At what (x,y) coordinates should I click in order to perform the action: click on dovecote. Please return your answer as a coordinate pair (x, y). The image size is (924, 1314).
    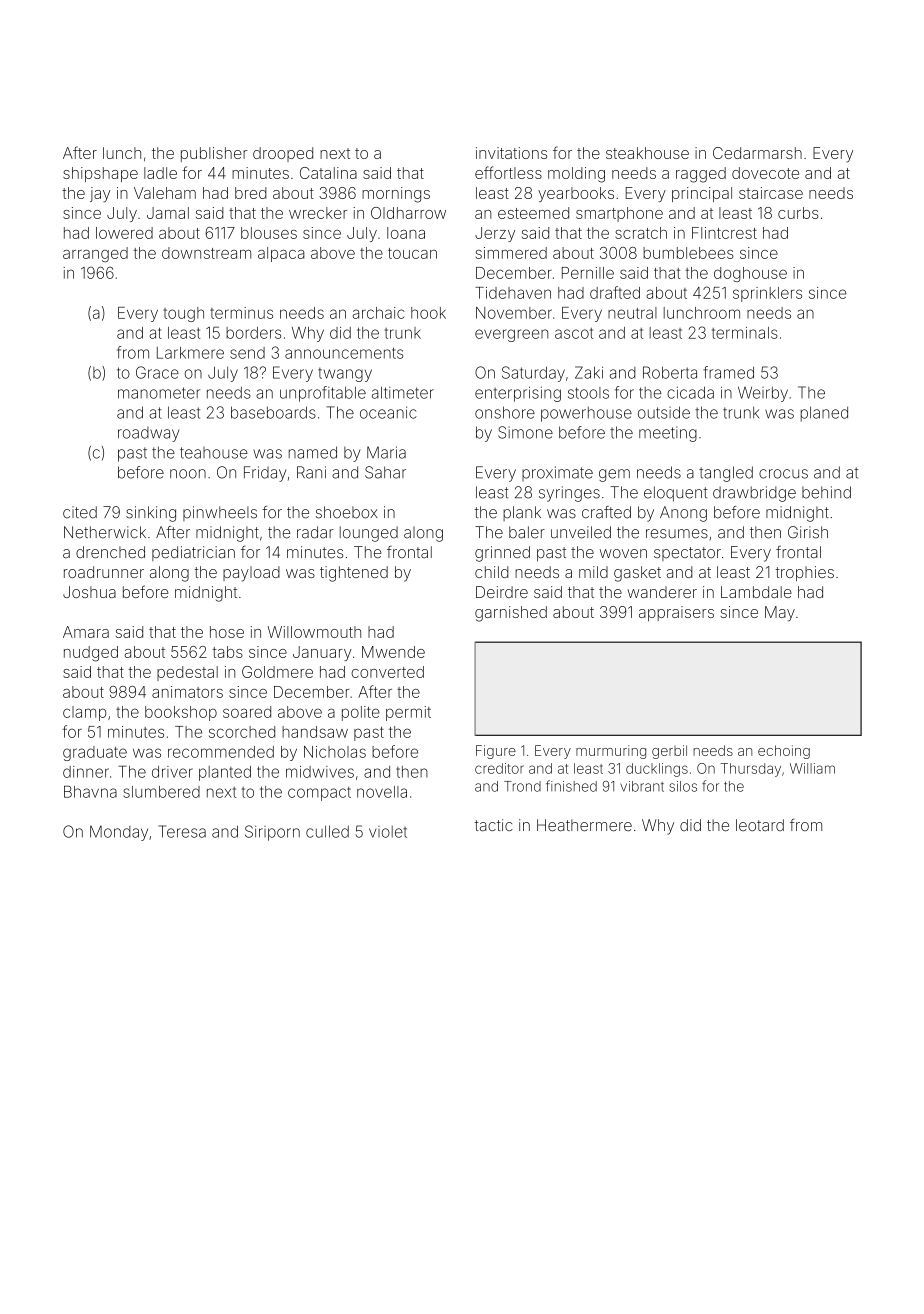
    Looking at the image, I should click on (765, 173).
